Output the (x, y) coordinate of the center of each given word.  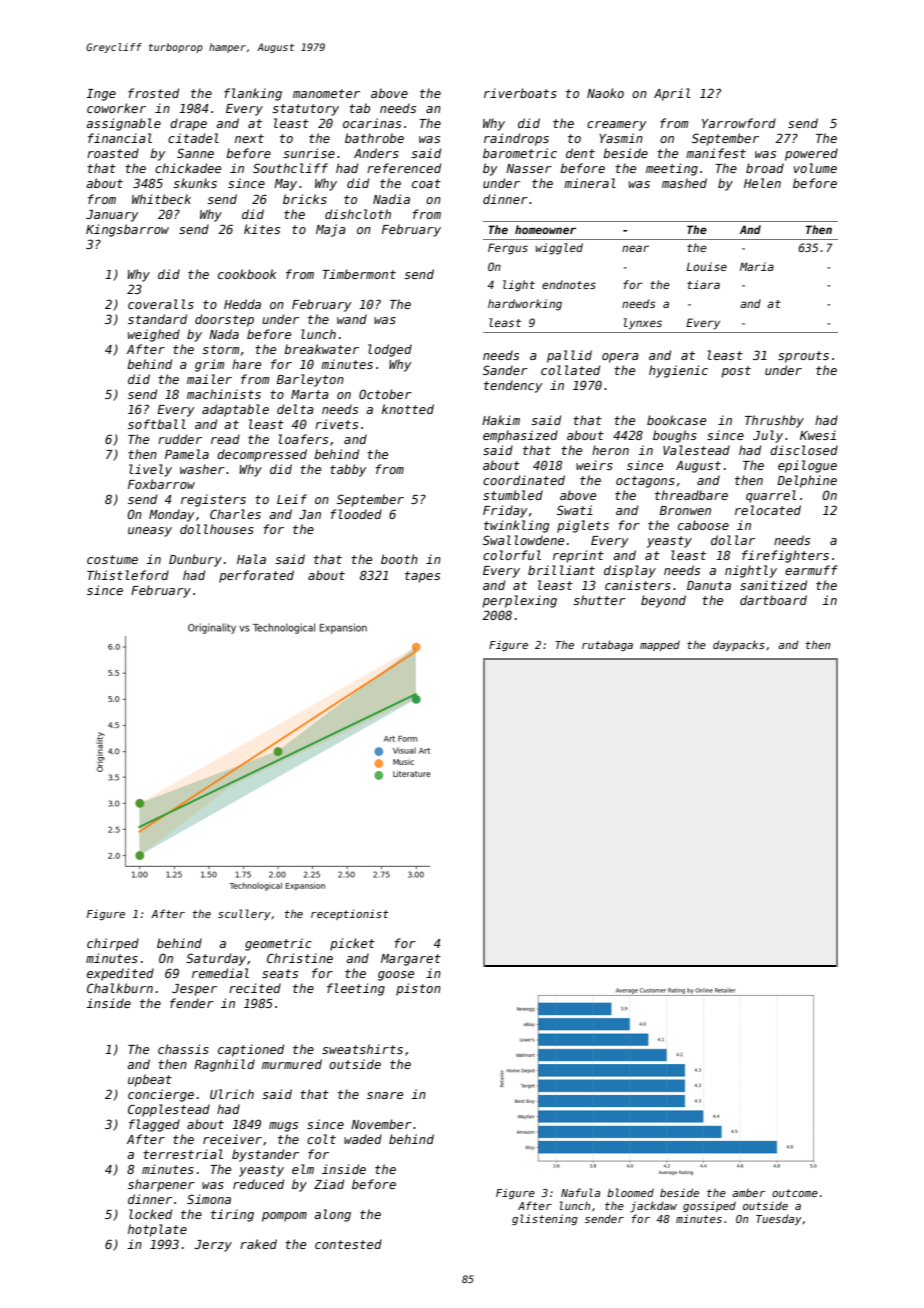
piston (418, 989)
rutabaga (607, 645)
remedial (220, 973)
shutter (599, 600)
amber (748, 1193)
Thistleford (128, 575)
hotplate (157, 1230)
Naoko (605, 93)
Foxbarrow (161, 484)
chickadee (188, 168)
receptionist (350, 914)
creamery (616, 126)
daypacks (739, 645)
